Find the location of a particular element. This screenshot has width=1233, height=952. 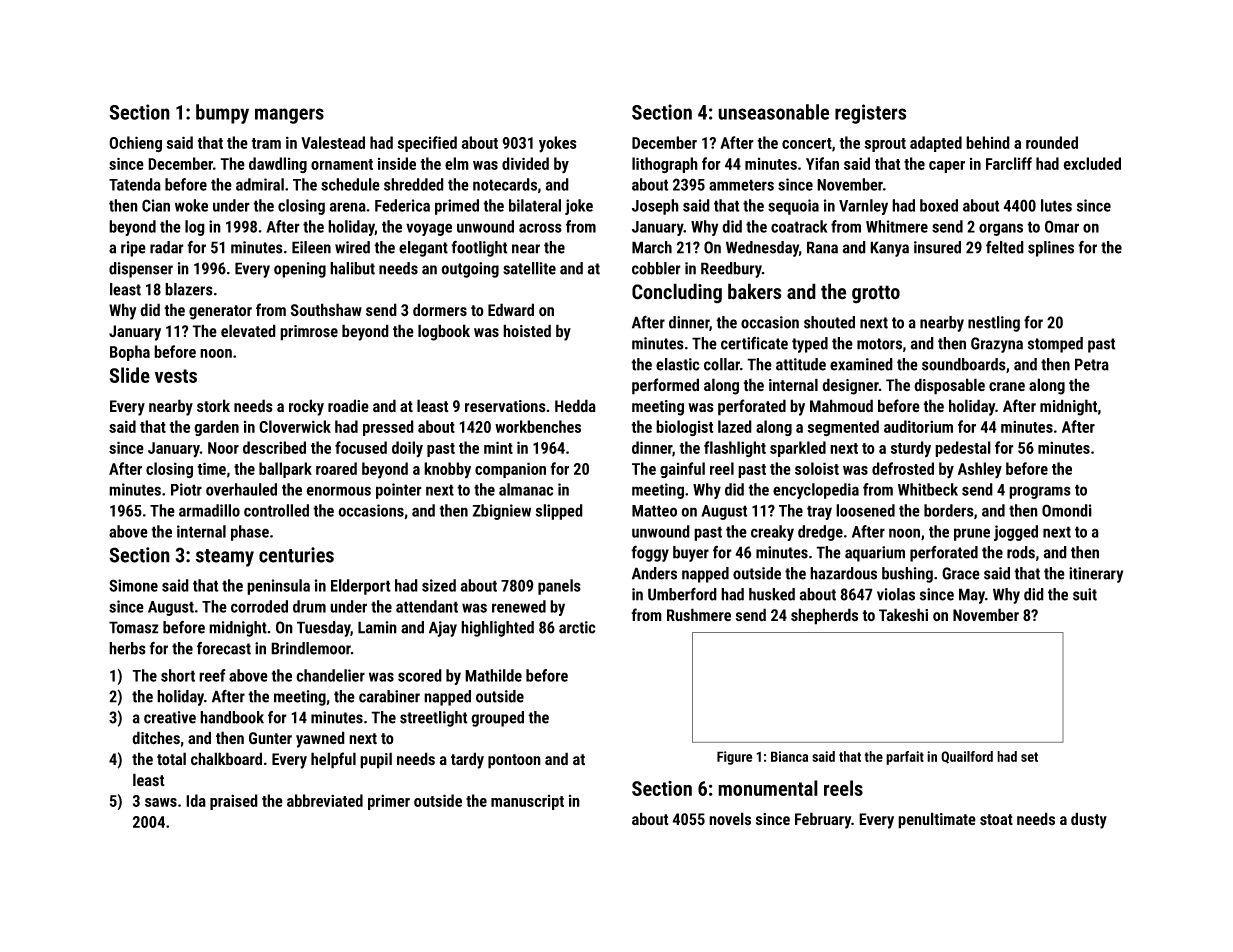

chalkboard is located at coordinates (226, 759).
